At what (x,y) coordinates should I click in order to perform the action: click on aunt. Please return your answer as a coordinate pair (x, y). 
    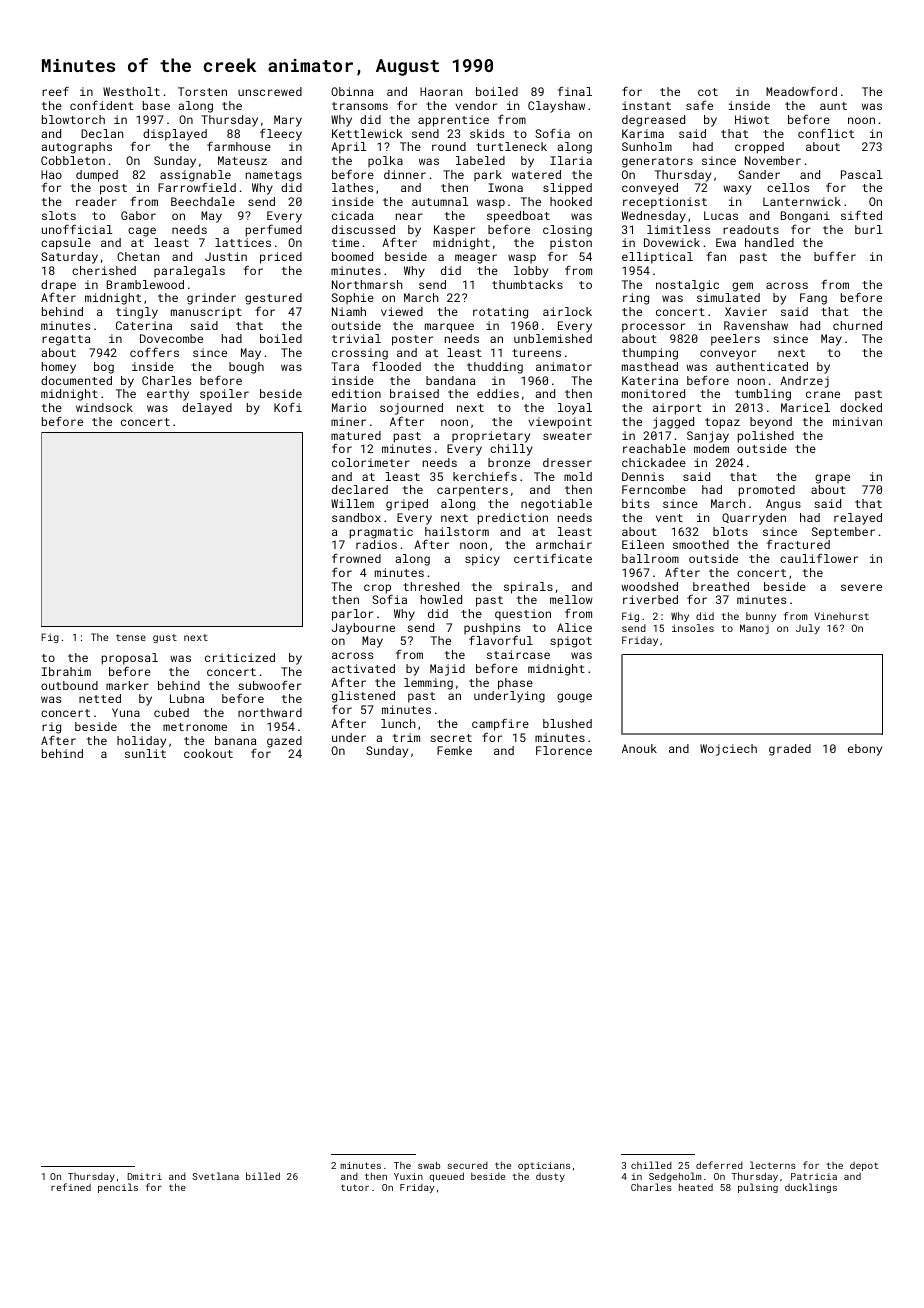
    Looking at the image, I should click on (833, 106).
